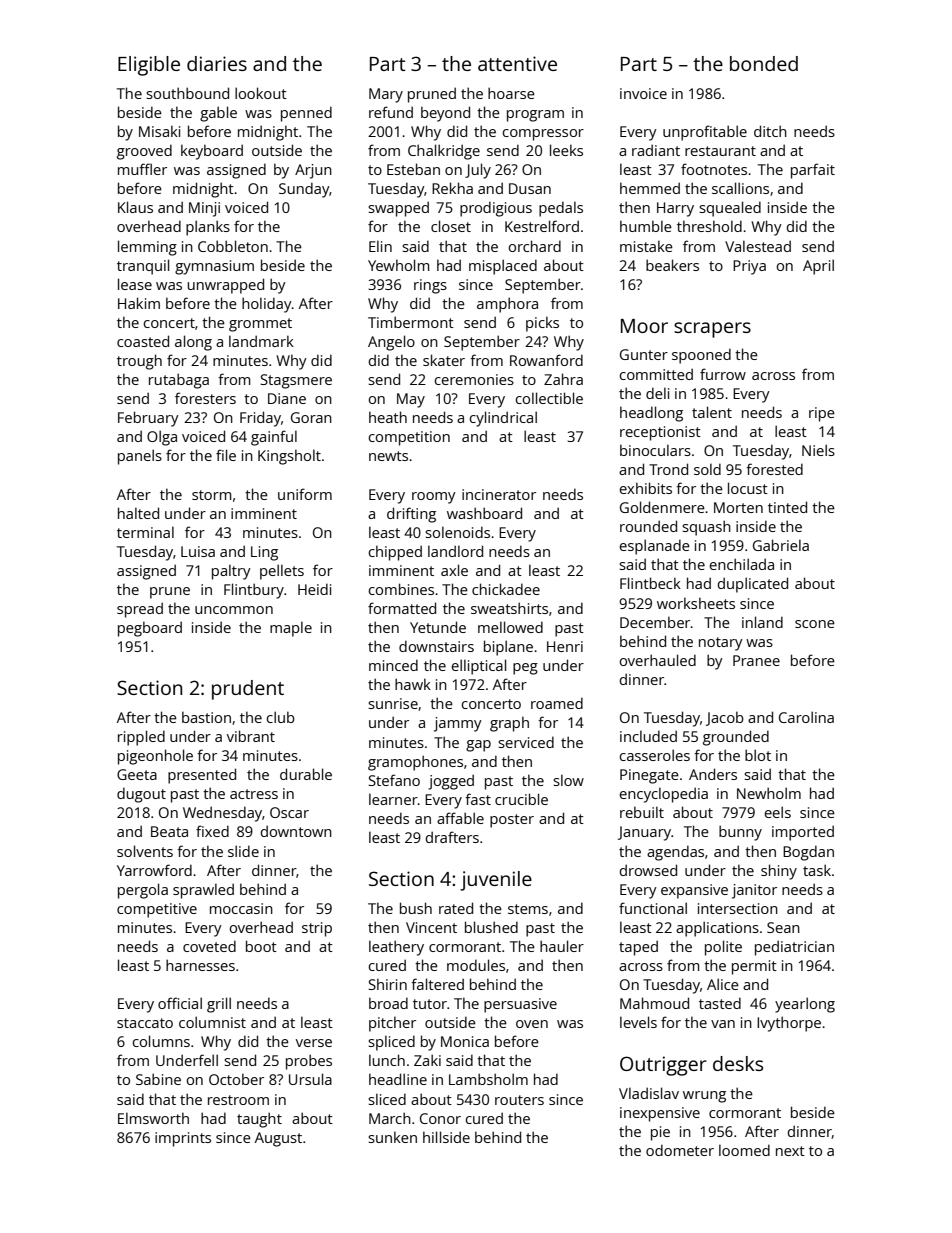  Describe the element at coordinates (149, 66) in the screenshot. I see `Eligible` at that location.
